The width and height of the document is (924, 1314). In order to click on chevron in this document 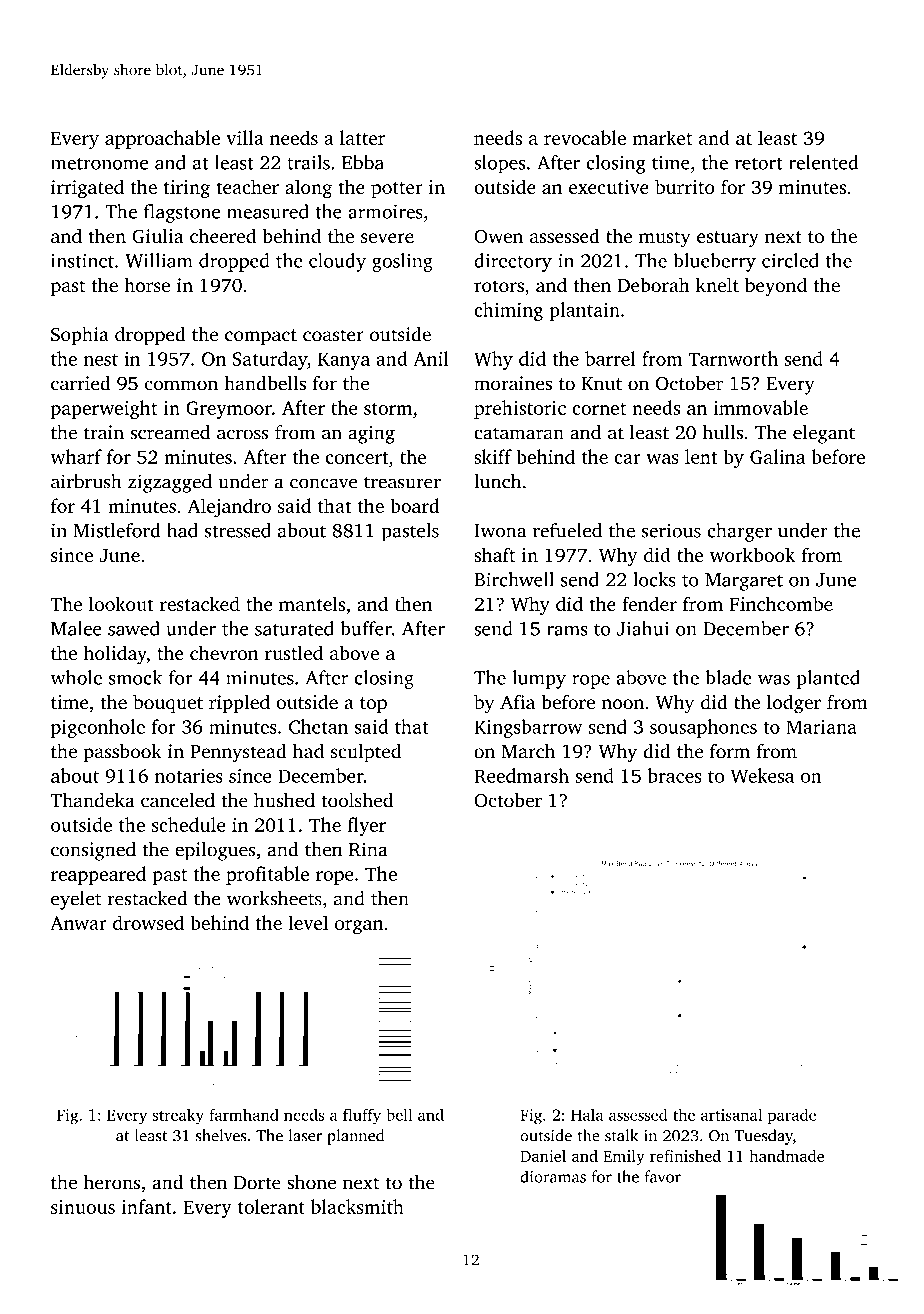, I will do `click(224, 652)`.
